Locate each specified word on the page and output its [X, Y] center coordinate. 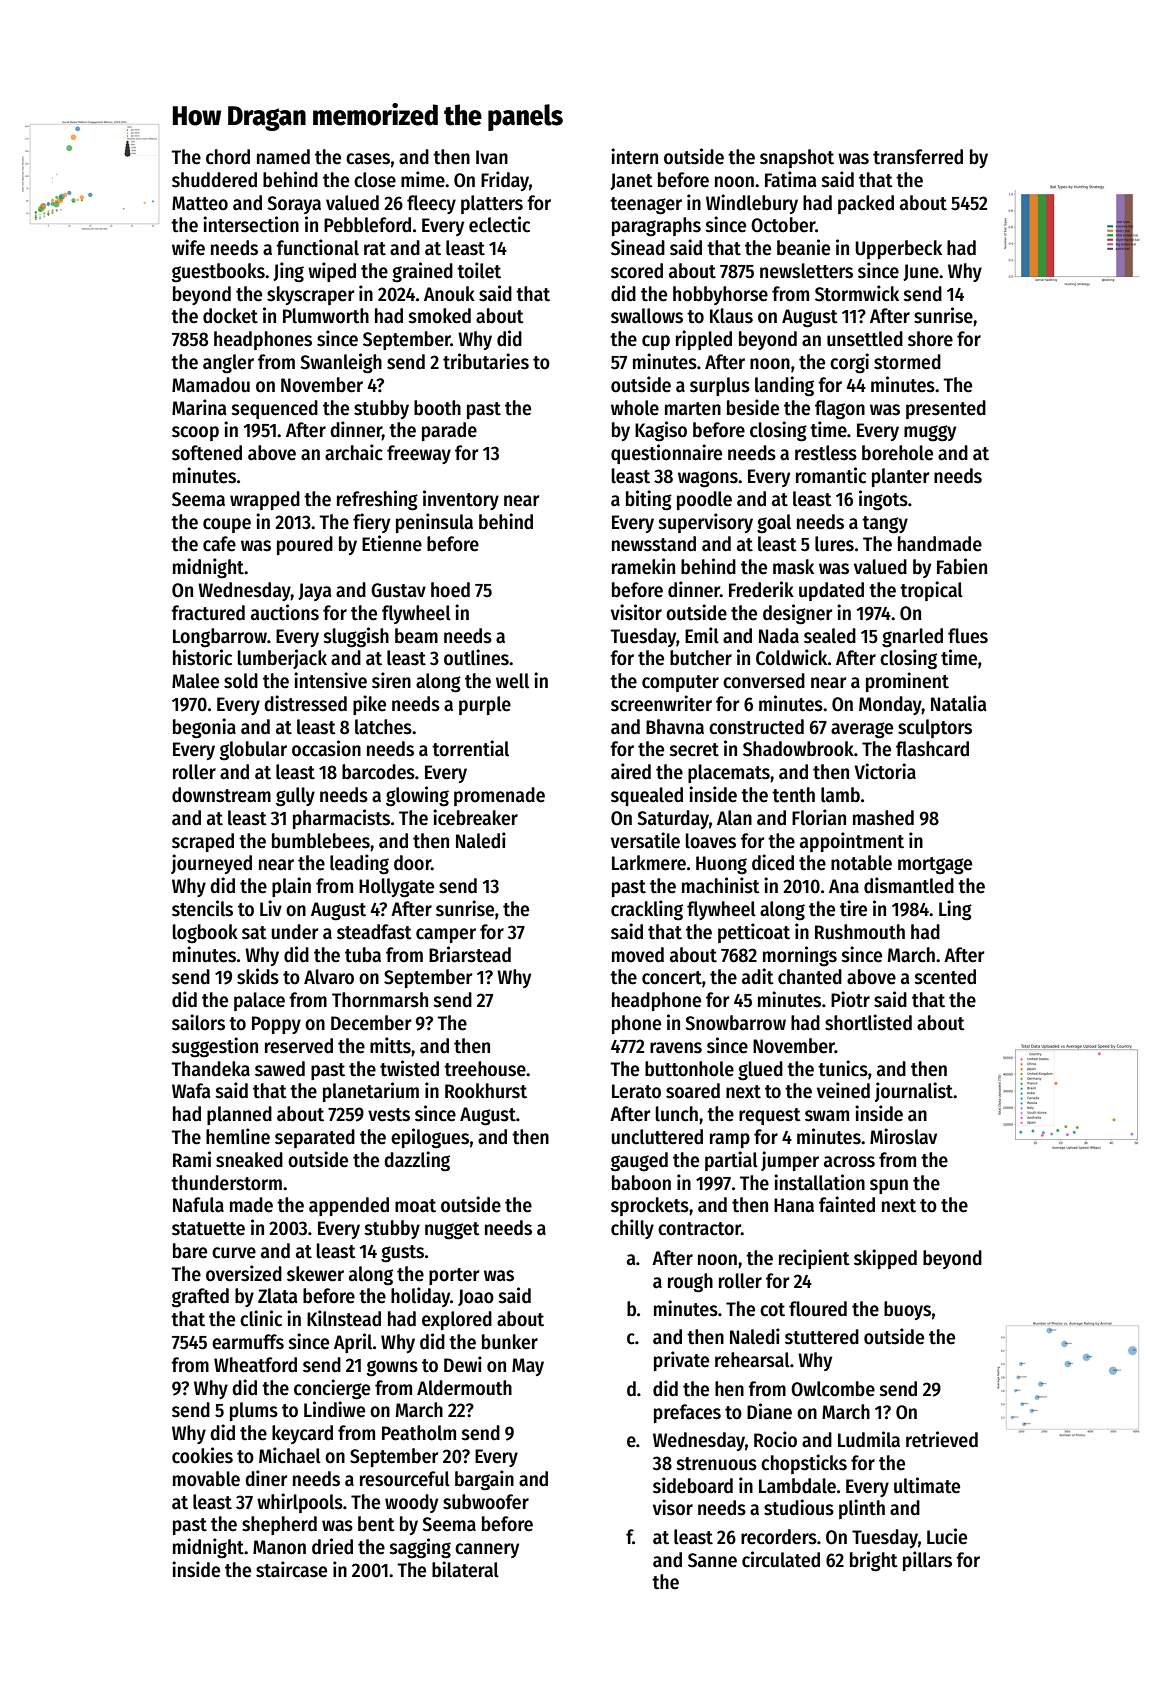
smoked [440, 316]
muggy [930, 433]
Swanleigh [341, 363]
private [681, 1361]
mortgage [935, 866]
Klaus [731, 316]
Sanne [712, 1560]
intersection [251, 224]
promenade [499, 796]
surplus [720, 386]
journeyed [211, 864]
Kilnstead [344, 1318]
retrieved [942, 1439]
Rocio [775, 1439]
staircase [291, 1569]
